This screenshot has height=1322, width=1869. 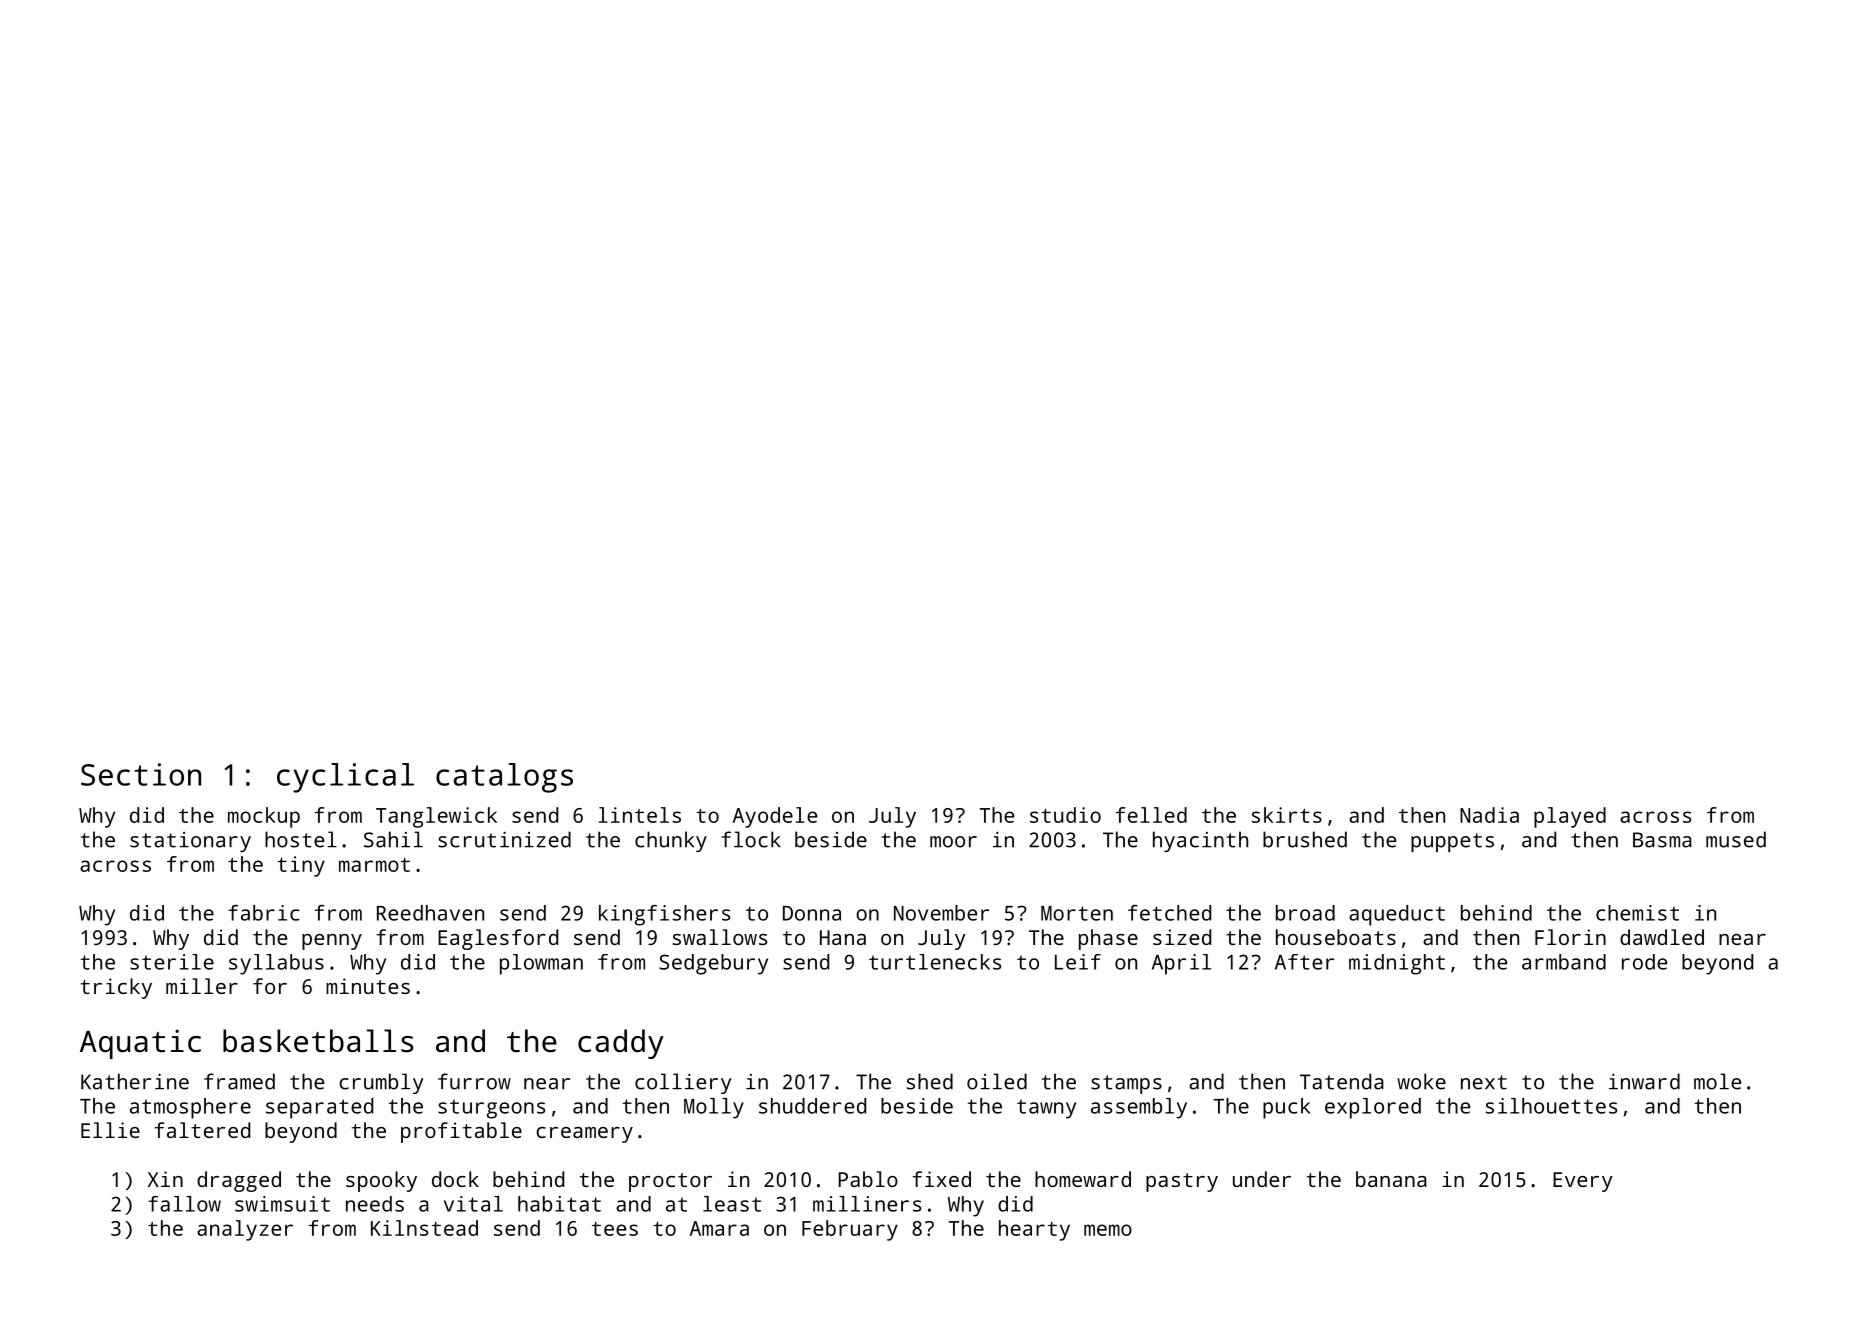 What do you see at coordinates (1717, 1081) in the screenshot?
I see `mole` at bounding box center [1717, 1081].
